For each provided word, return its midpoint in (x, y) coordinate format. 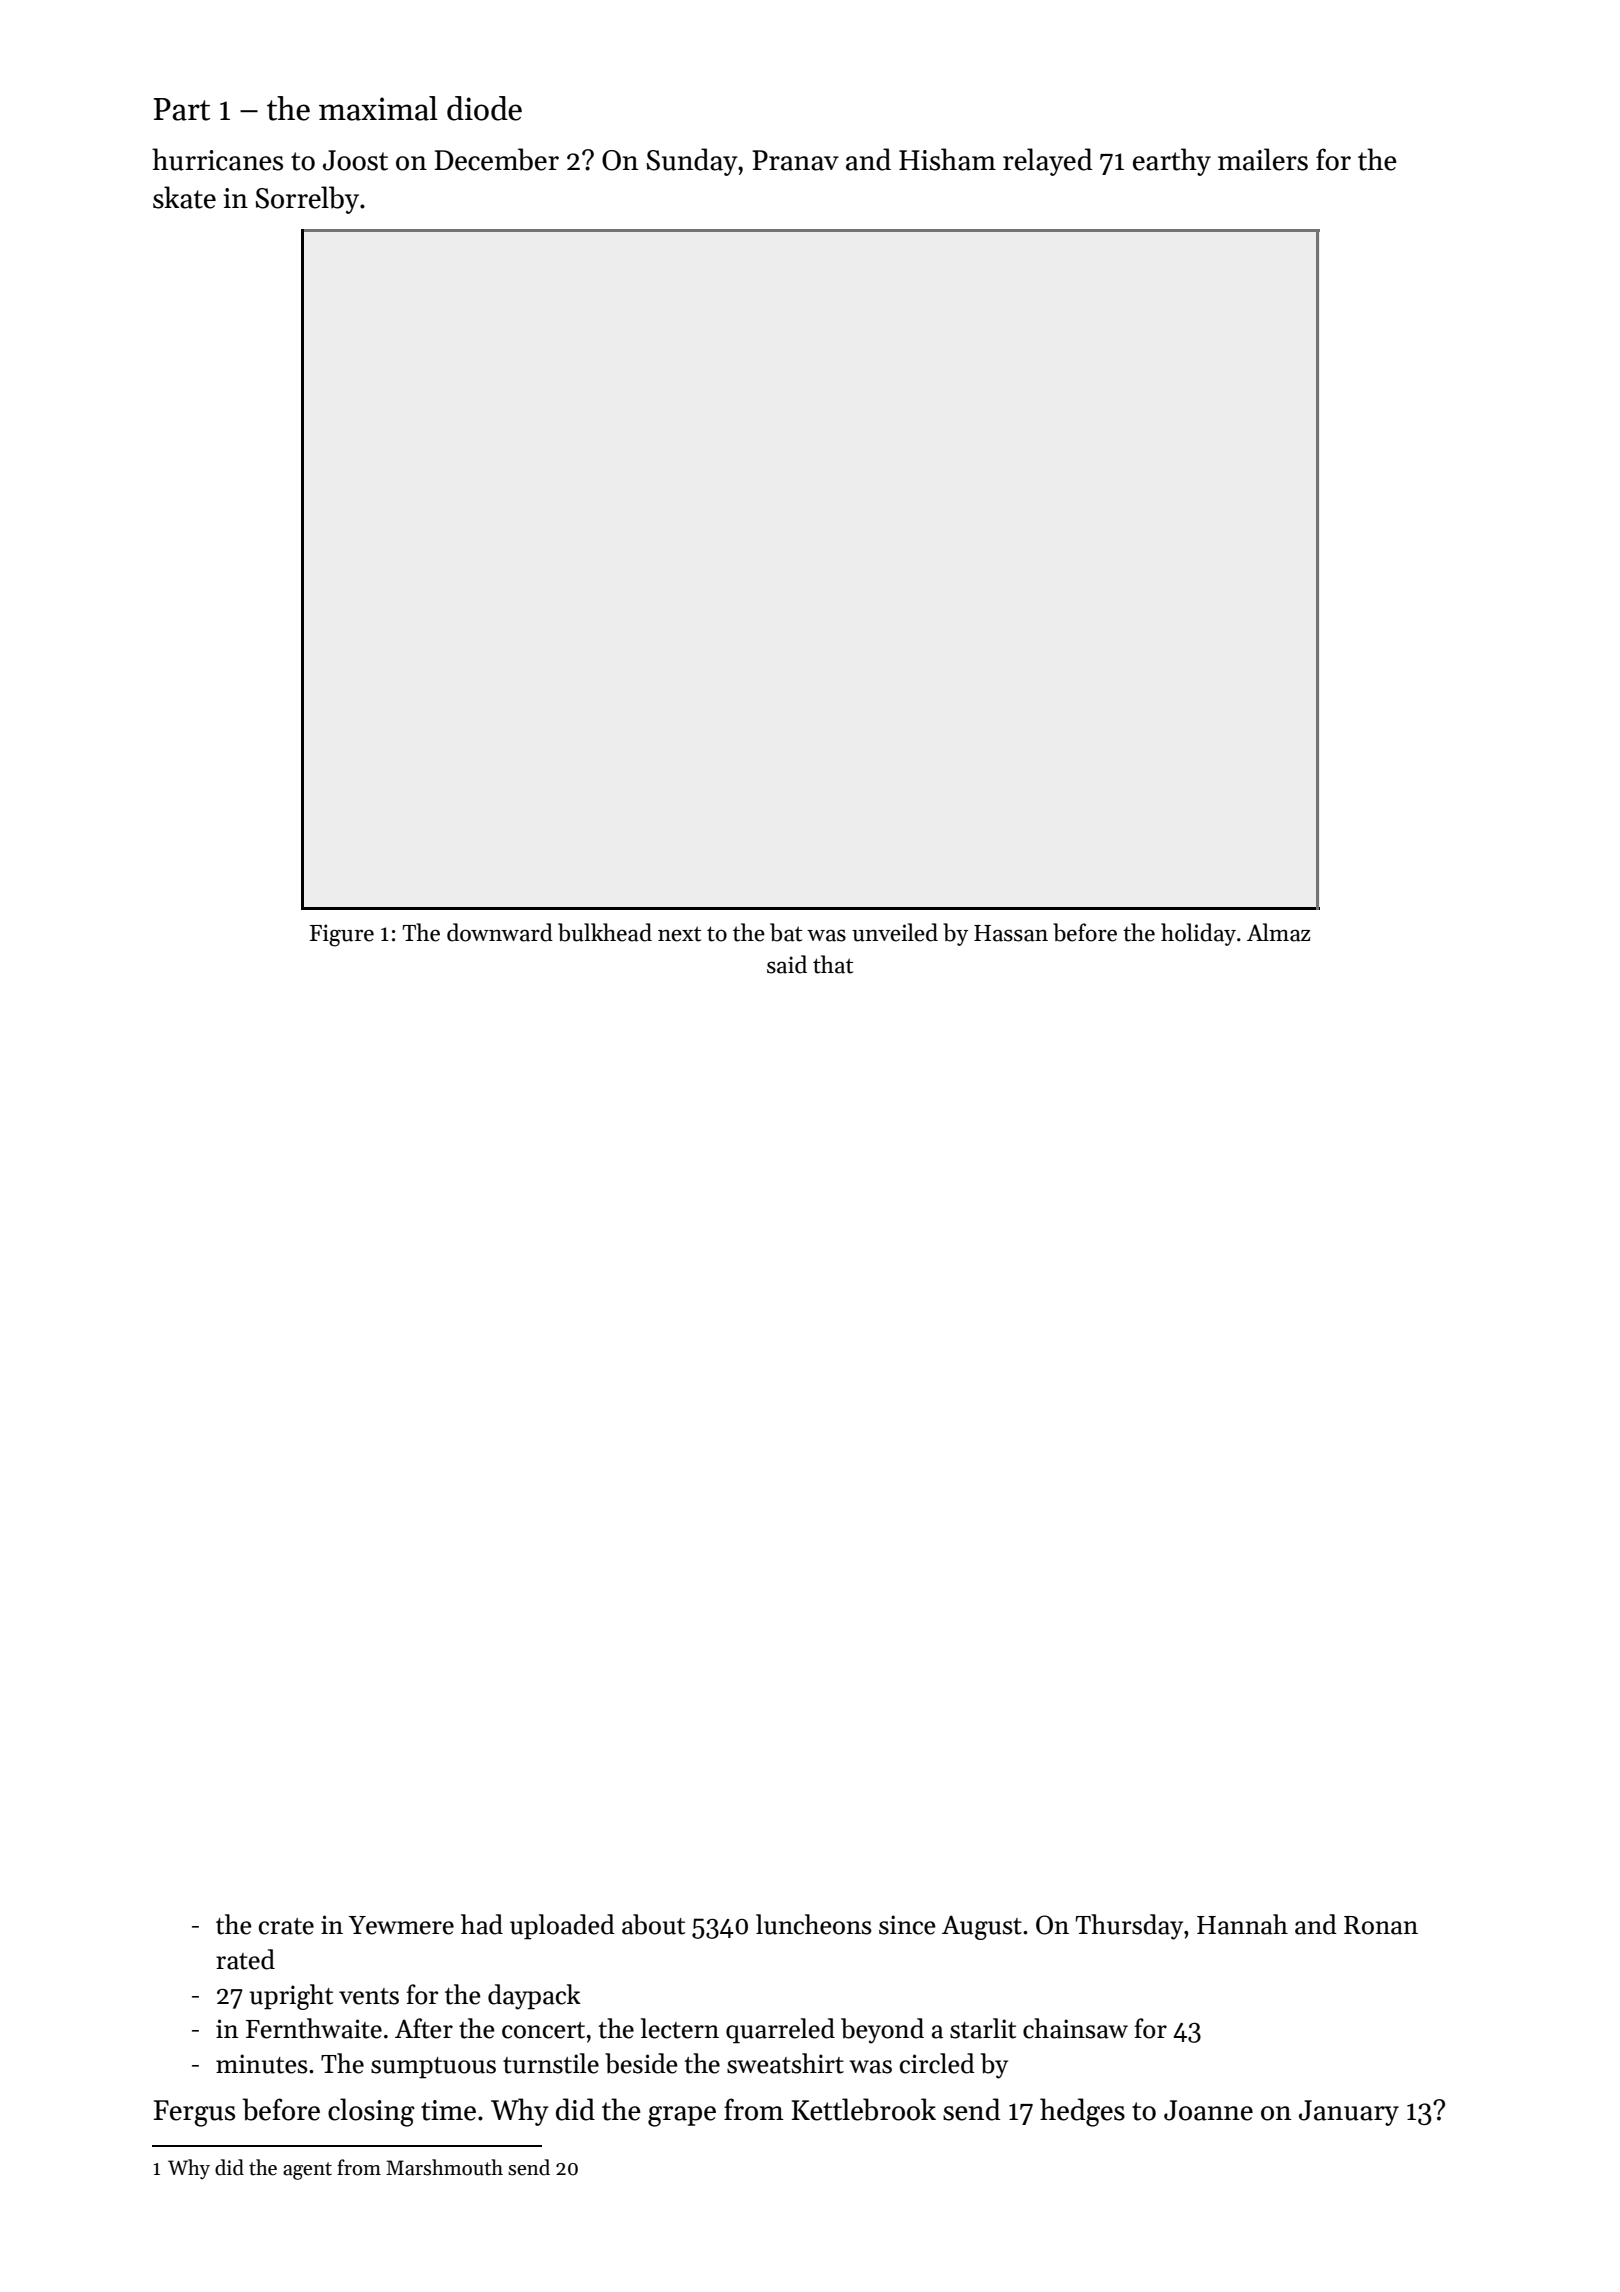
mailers (1263, 159)
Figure (342, 935)
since (907, 1925)
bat (786, 932)
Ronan (1381, 1925)
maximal (378, 108)
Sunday (692, 162)
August (982, 1927)
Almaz (1278, 932)
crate (286, 1926)
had (482, 1924)
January (1349, 2113)
